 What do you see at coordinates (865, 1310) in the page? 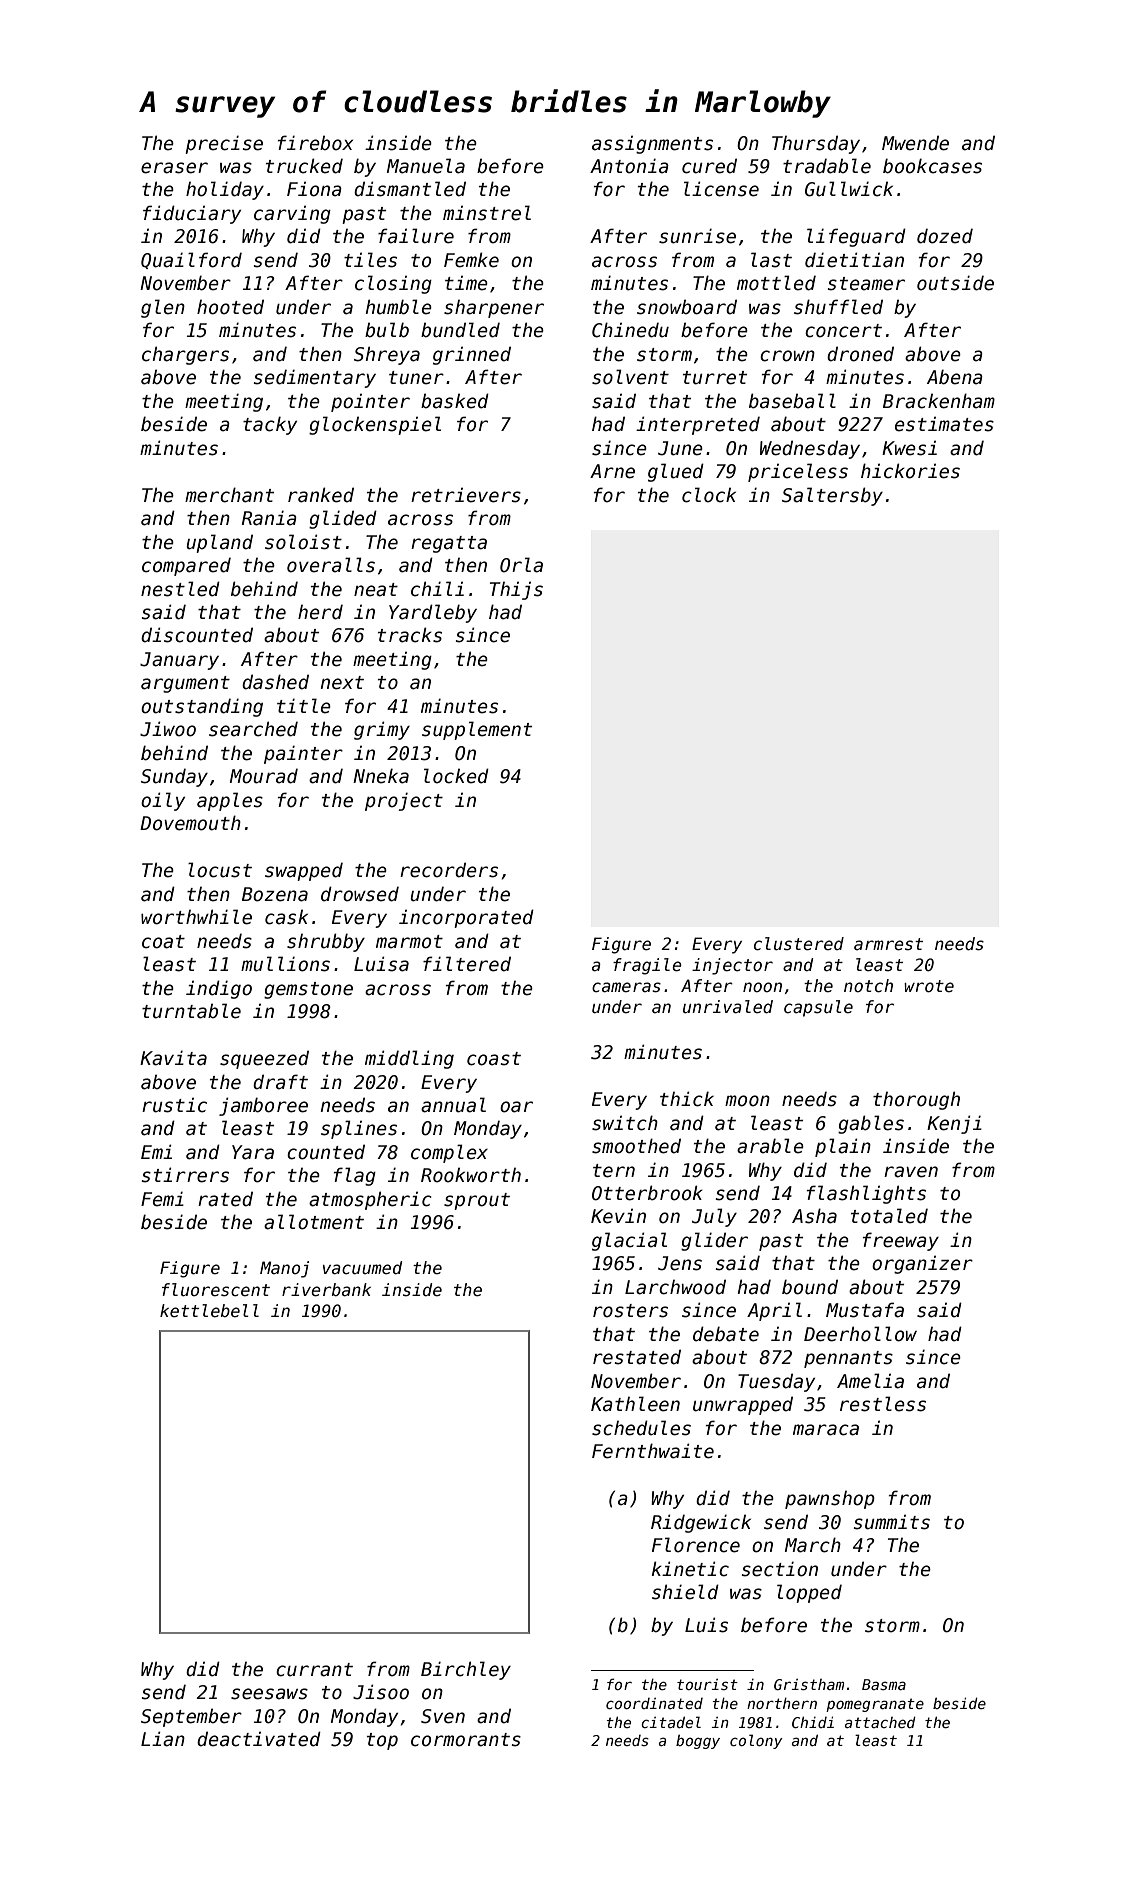
I see `Mustafa` at bounding box center [865, 1310].
